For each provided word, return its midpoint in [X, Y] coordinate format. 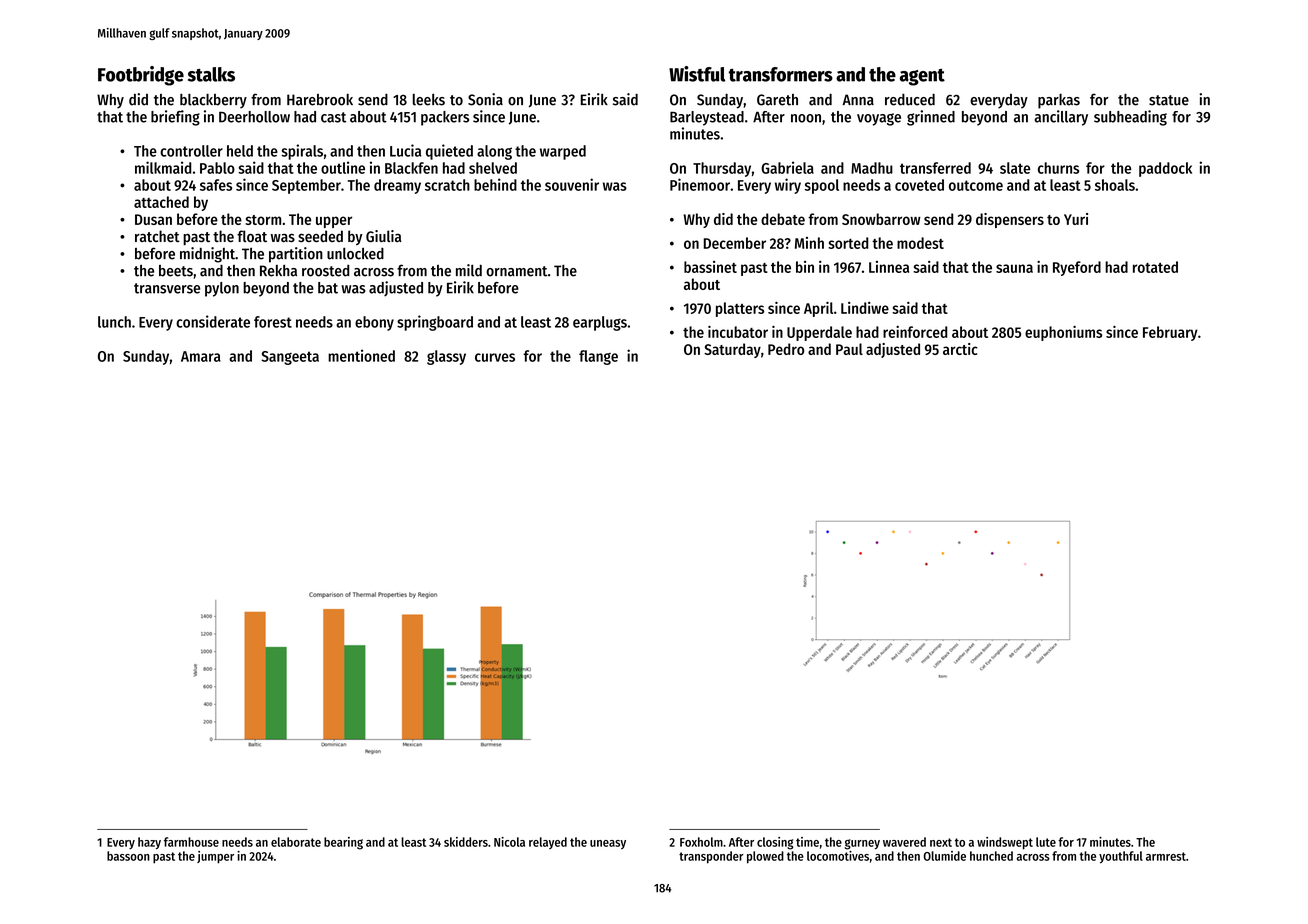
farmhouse [191, 842]
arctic [960, 349]
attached [161, 202]
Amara [201, 356]
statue [1169, 100]
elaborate [296, 842]
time [807, 842]
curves [495, 357]
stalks [211, 74]
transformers [781, 74]
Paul [849, 349]
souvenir [572, 184]
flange [598, 357]
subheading [1130, 118]
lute [1046, 842]
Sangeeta [290, 358]
